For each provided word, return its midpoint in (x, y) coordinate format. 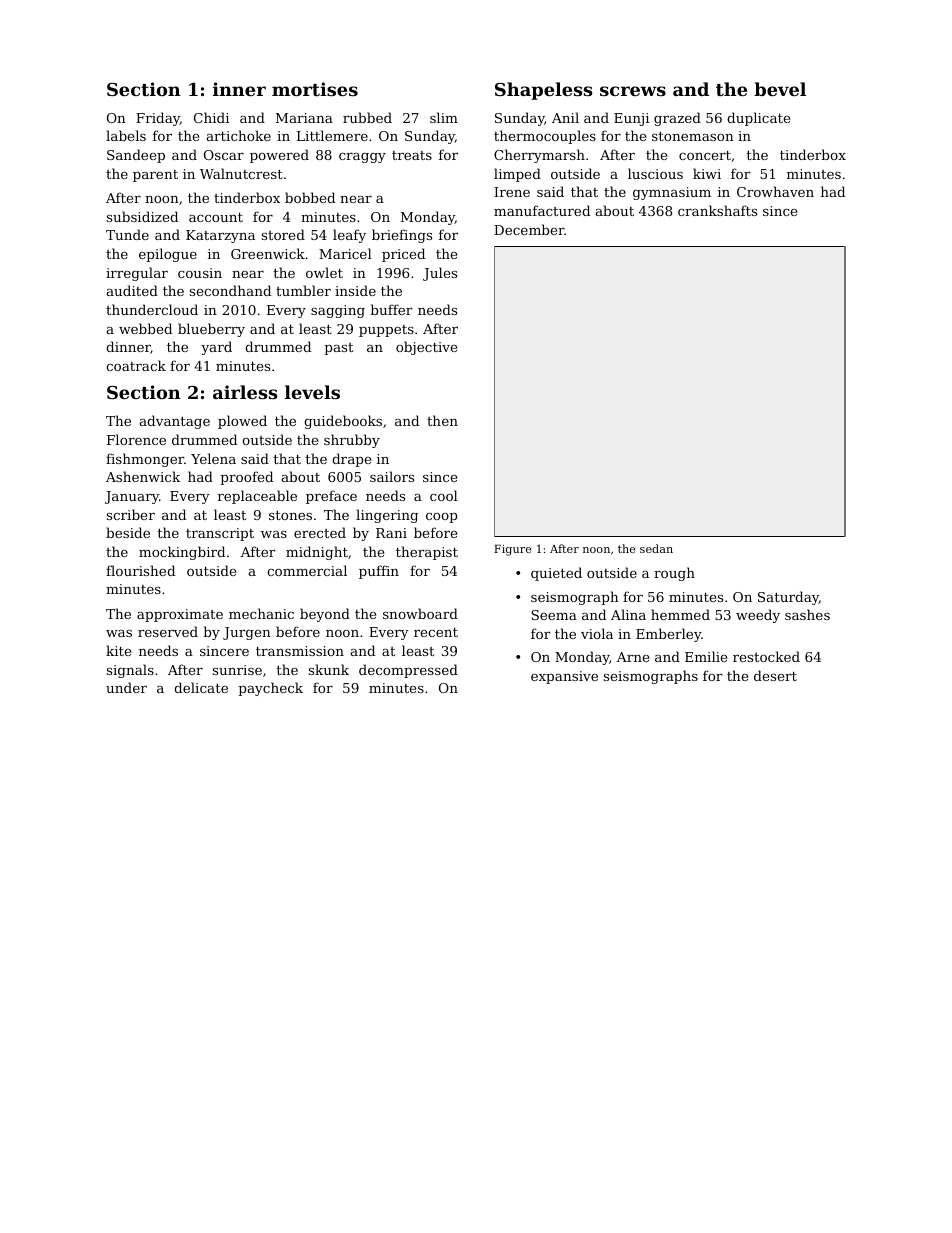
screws (633, 91)
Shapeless (544, 91)
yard (216, 348)
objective (426, 348)
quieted (556, 574)
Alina (628, 614)
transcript (220, 534)
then (442, 420)
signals (130, 671)
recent (436, 632)
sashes (807, 614)
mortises (315, 89)
